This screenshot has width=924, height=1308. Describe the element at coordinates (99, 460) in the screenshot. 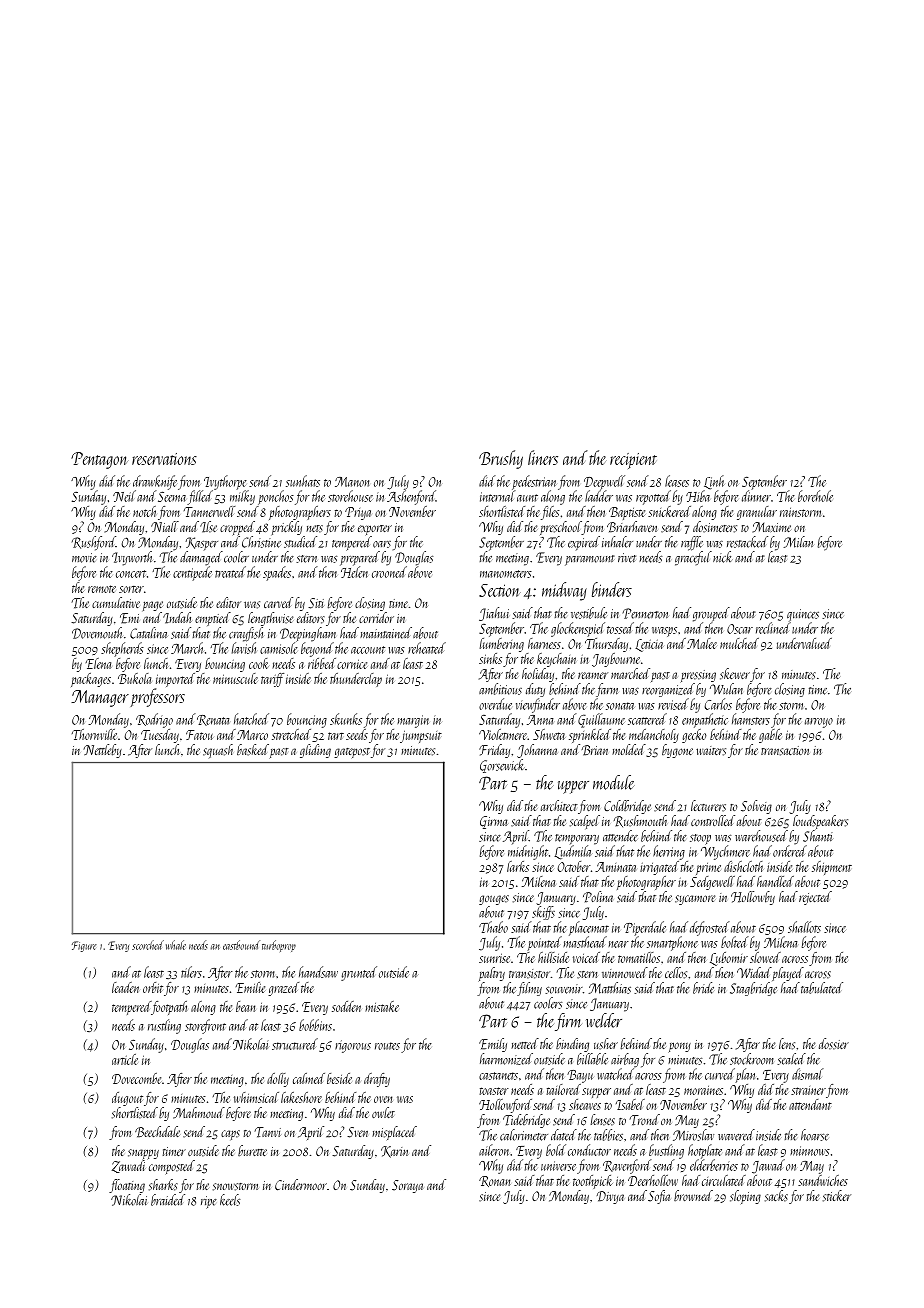

I see `Pentagon` at that location.
